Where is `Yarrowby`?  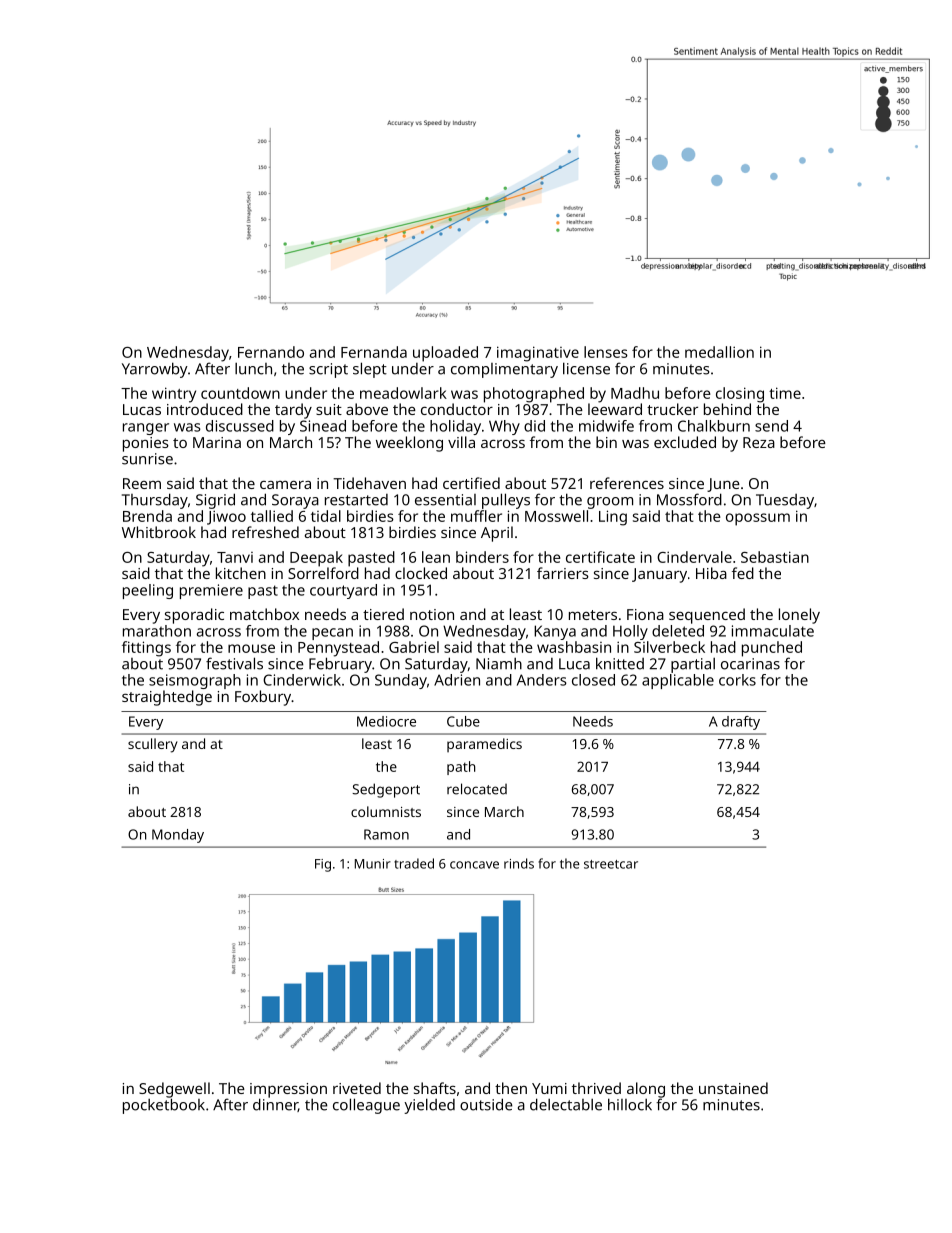 Yarrowby is located at coordinates (155, 370).
